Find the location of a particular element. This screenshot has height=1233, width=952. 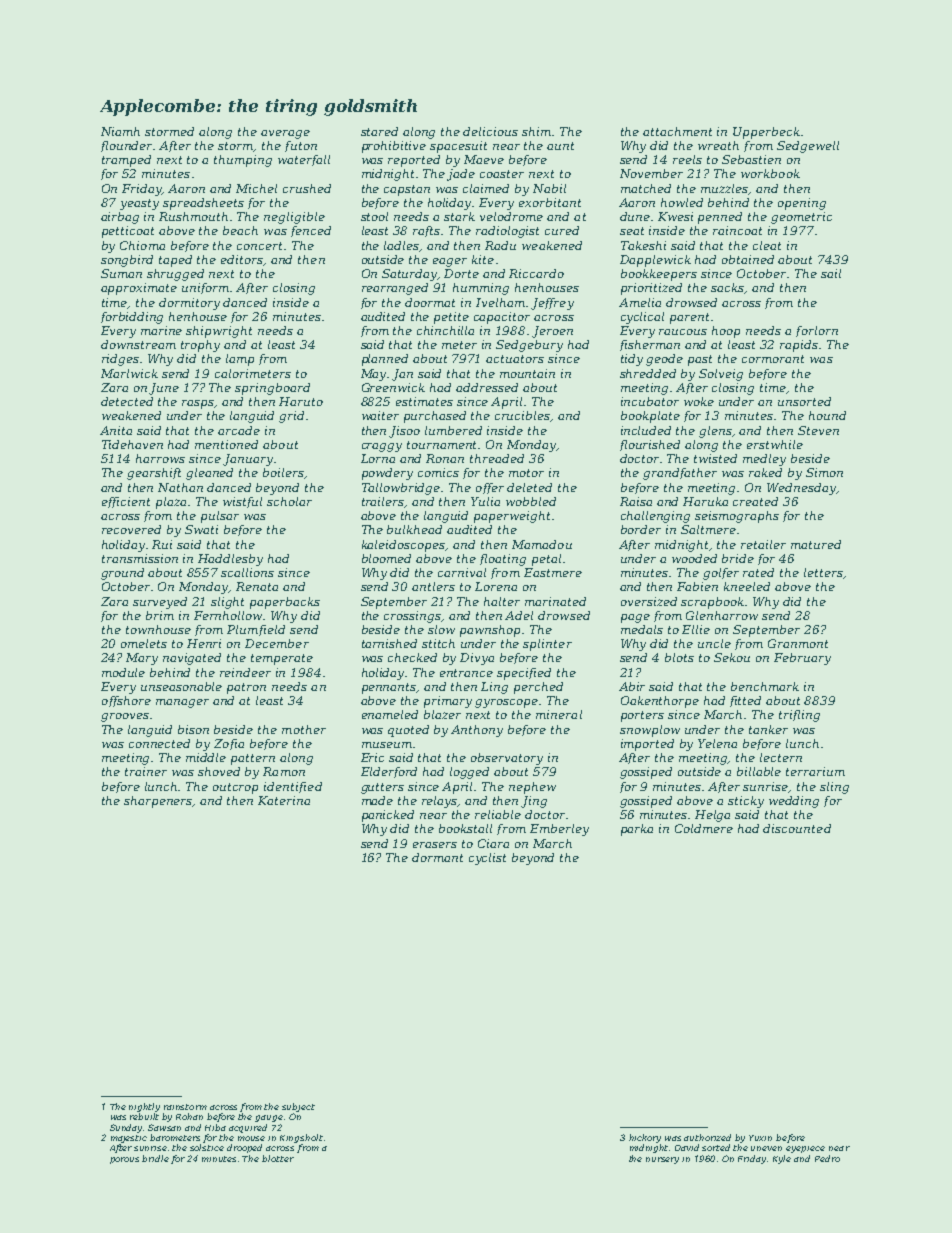

cured is located at coordinates (562, 230).
